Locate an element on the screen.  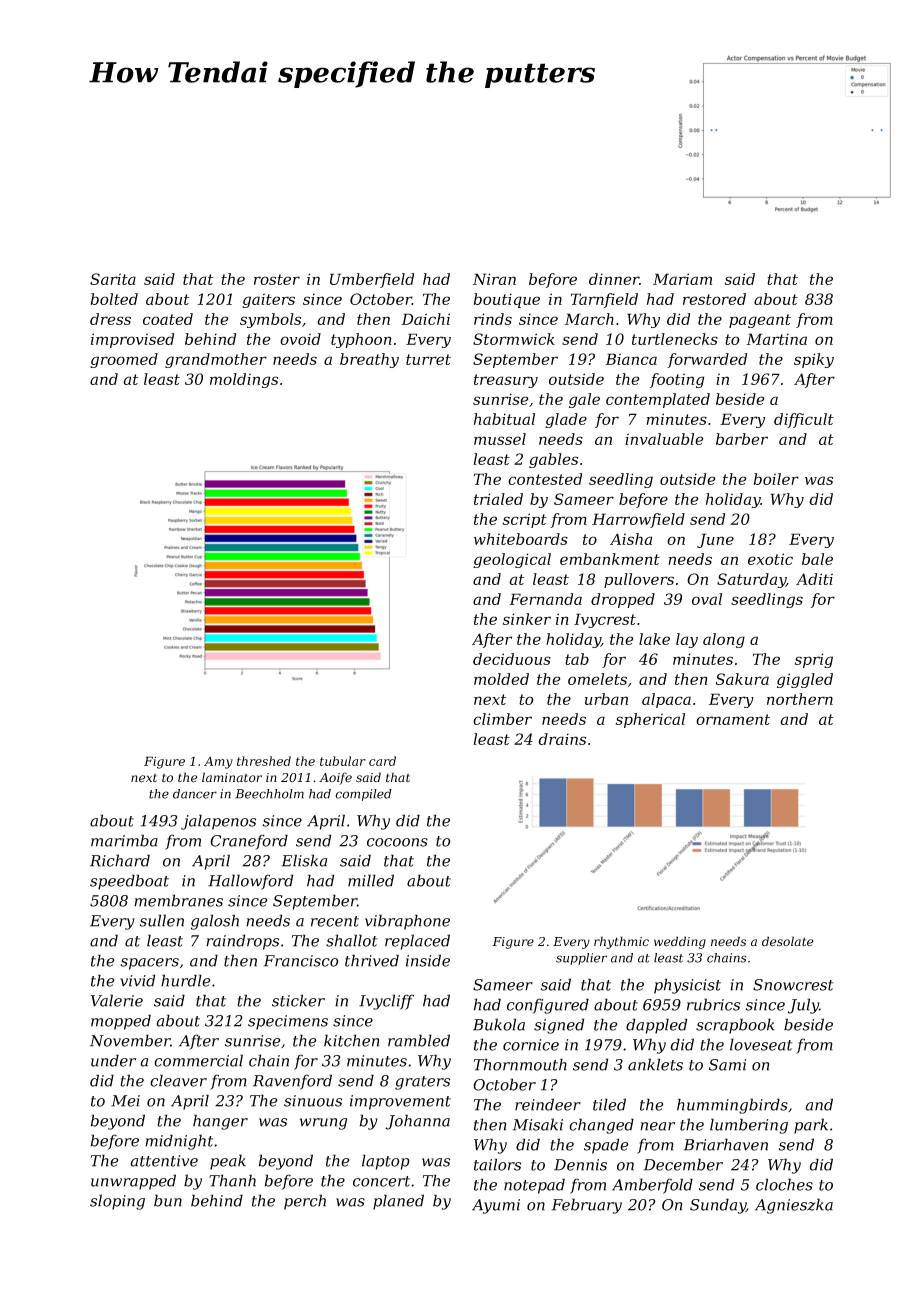
mussel is located at coordinates (500, 439).
